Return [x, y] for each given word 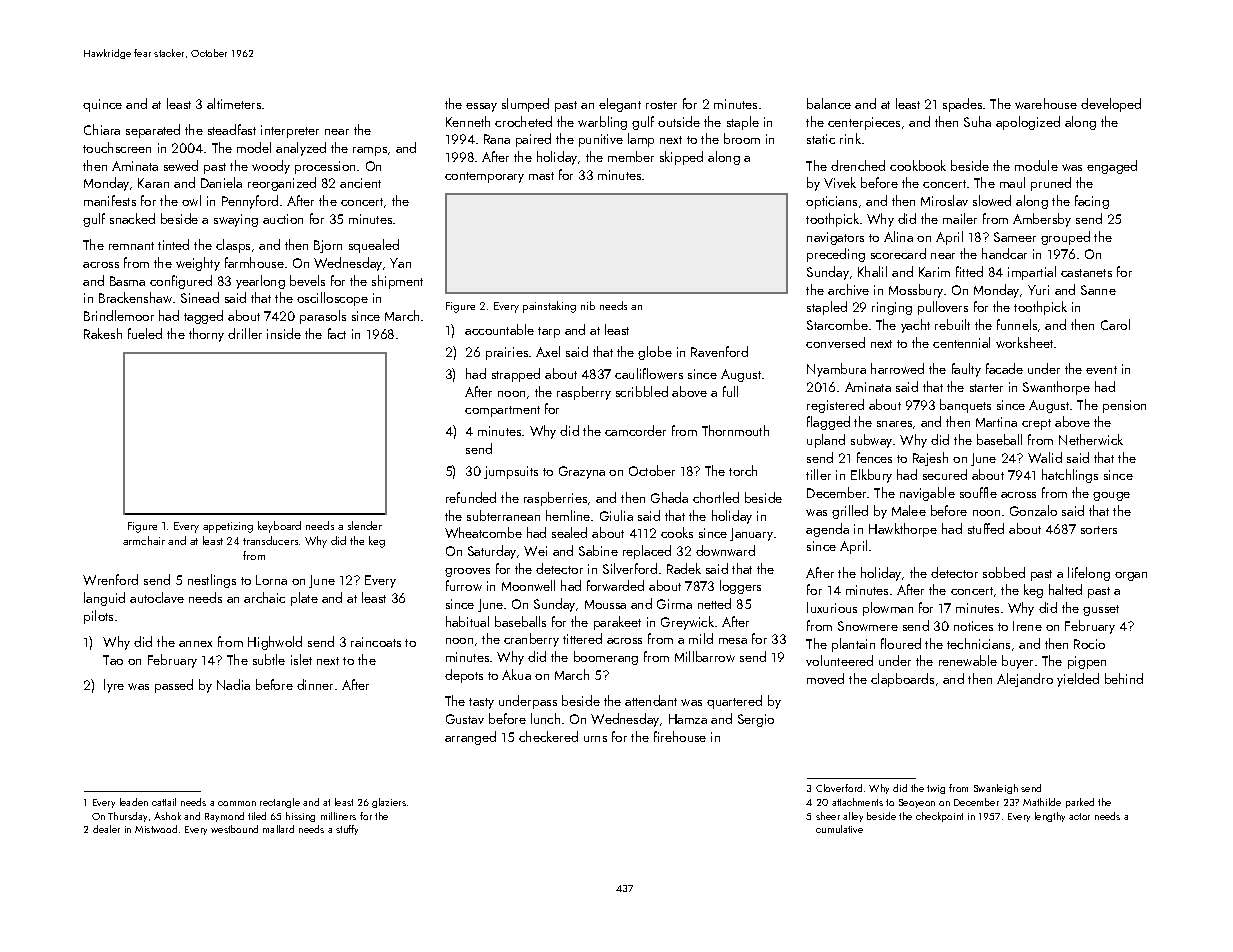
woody [271, 167]
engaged [1112, 167]
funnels [1017, 324]
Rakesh [103, 333]
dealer [106, 829]
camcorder [635, 430]
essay [481, 107]
